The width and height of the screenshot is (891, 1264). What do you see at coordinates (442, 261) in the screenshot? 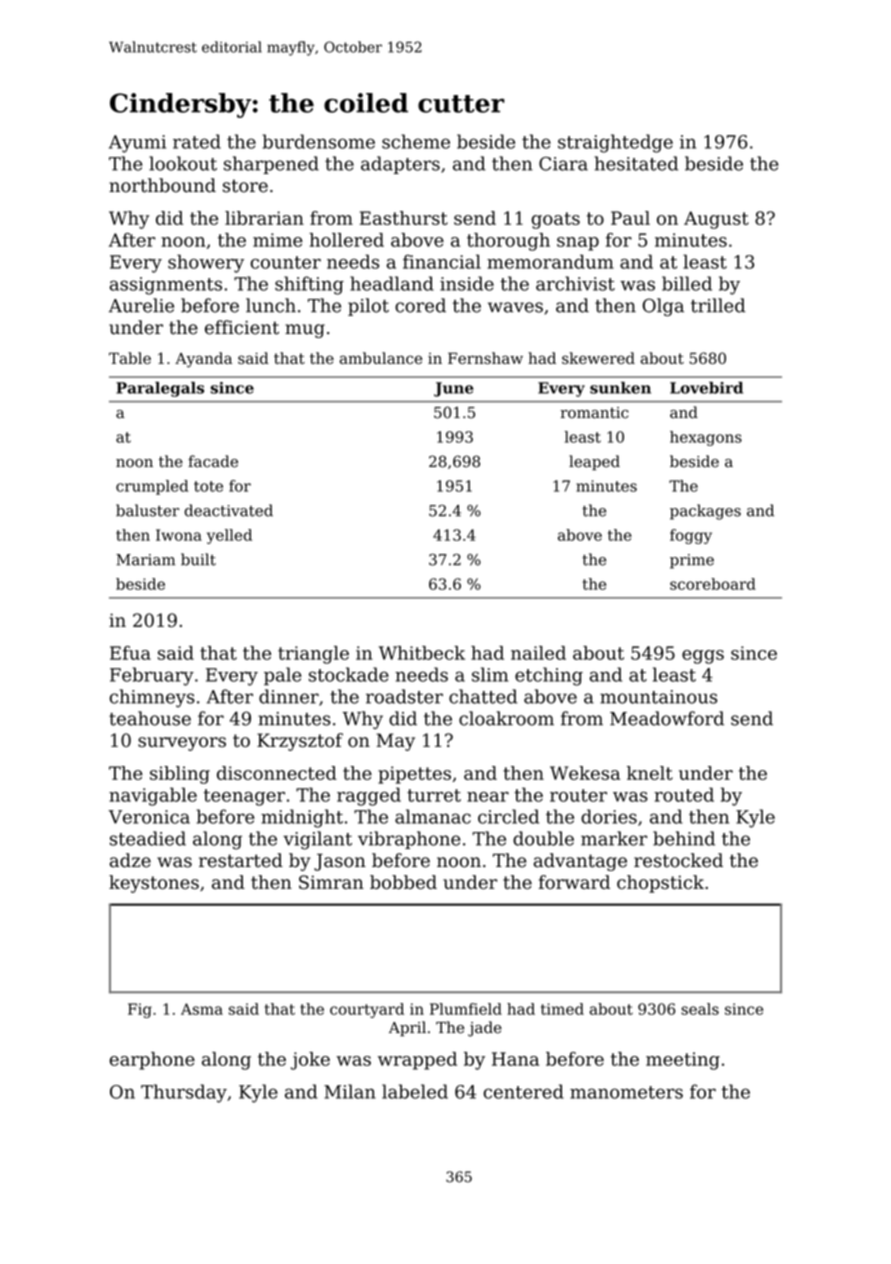
I see `financial` at bounding box center [442, 261].
